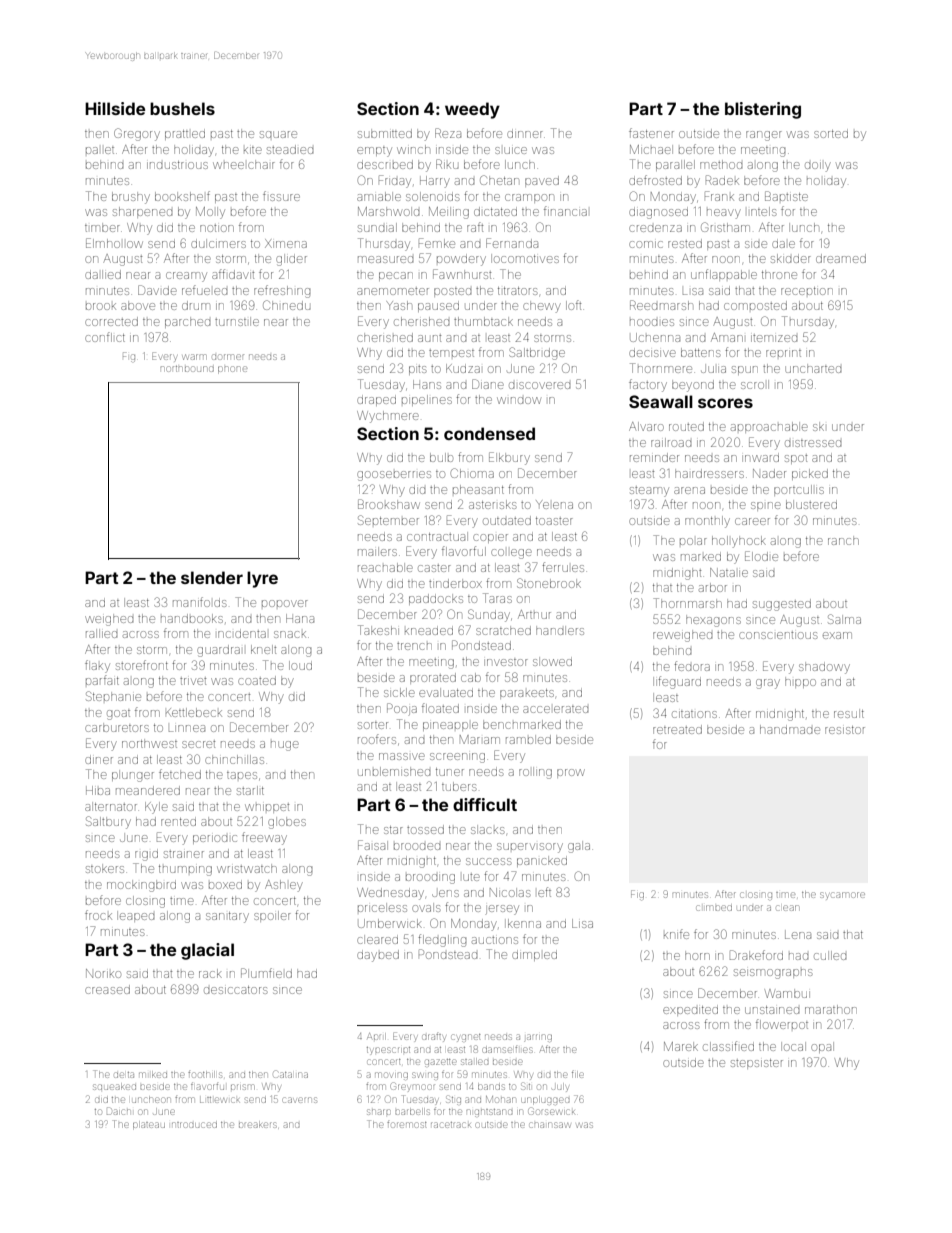 The height and width of the screenshot is (1233, 952). I want to click on local, so click(793, 1046).
